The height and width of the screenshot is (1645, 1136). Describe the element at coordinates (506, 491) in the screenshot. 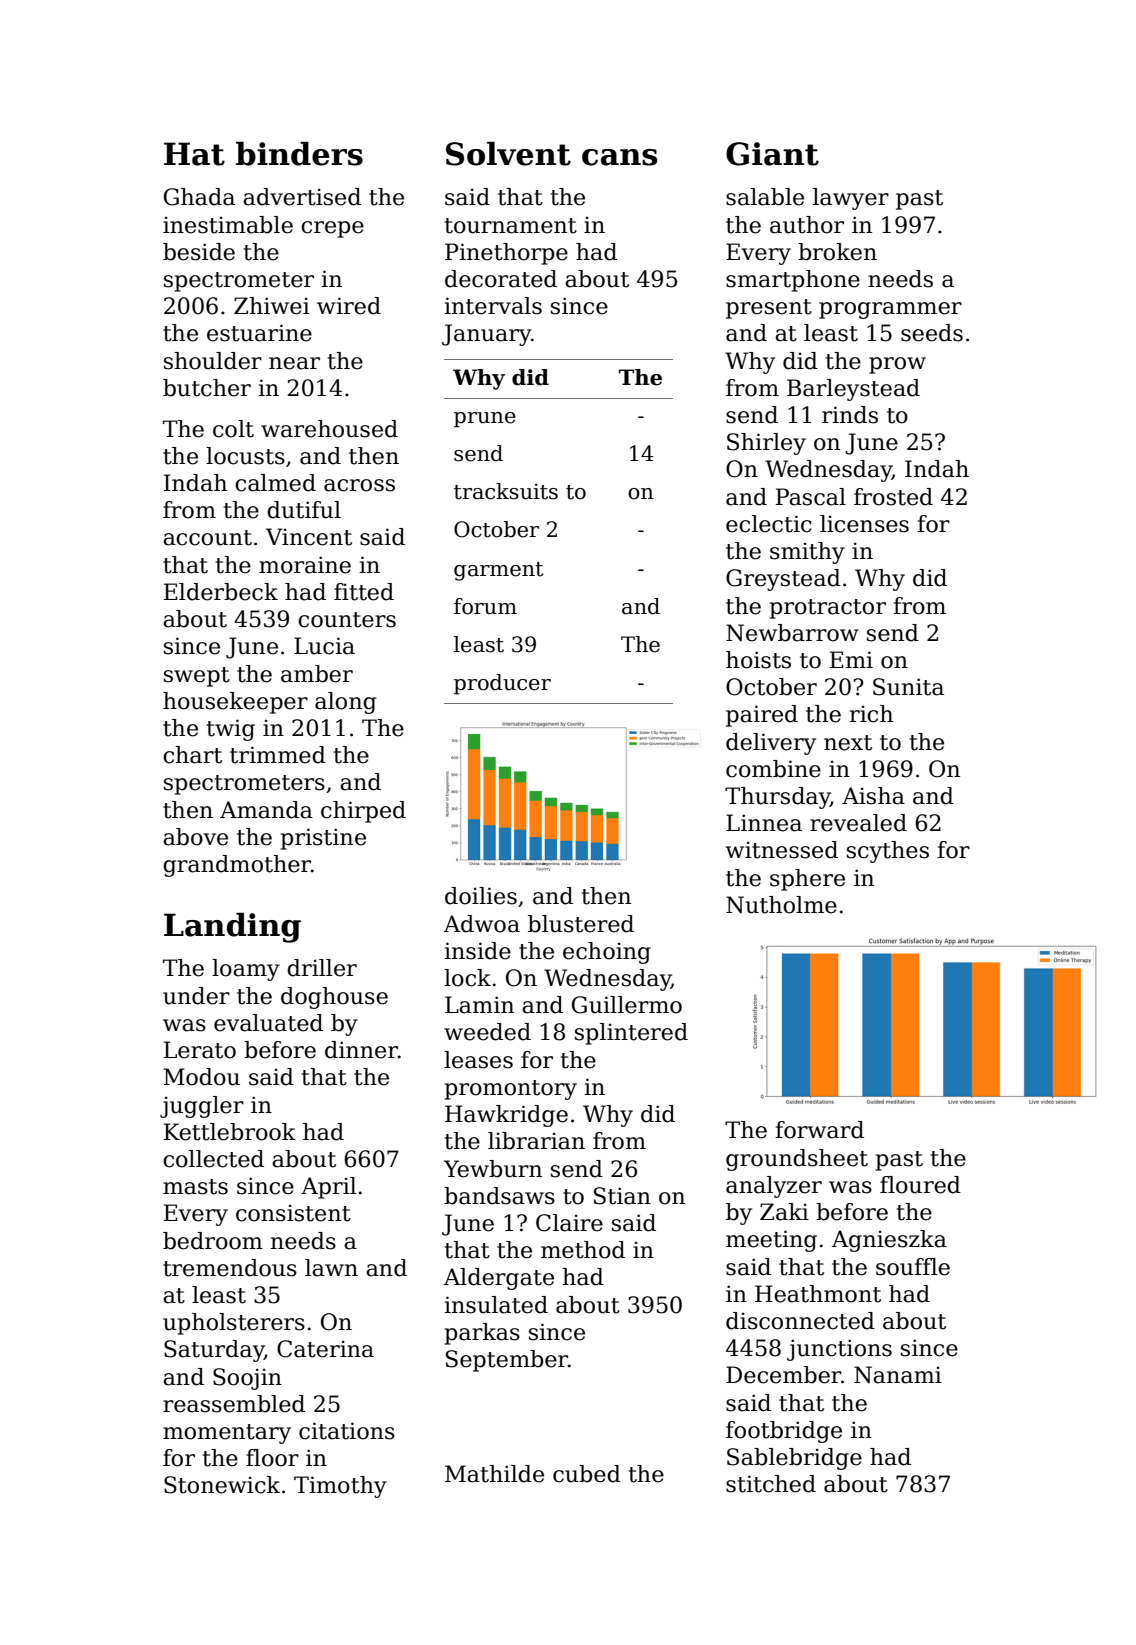

I see `tracksuits` at that location.
